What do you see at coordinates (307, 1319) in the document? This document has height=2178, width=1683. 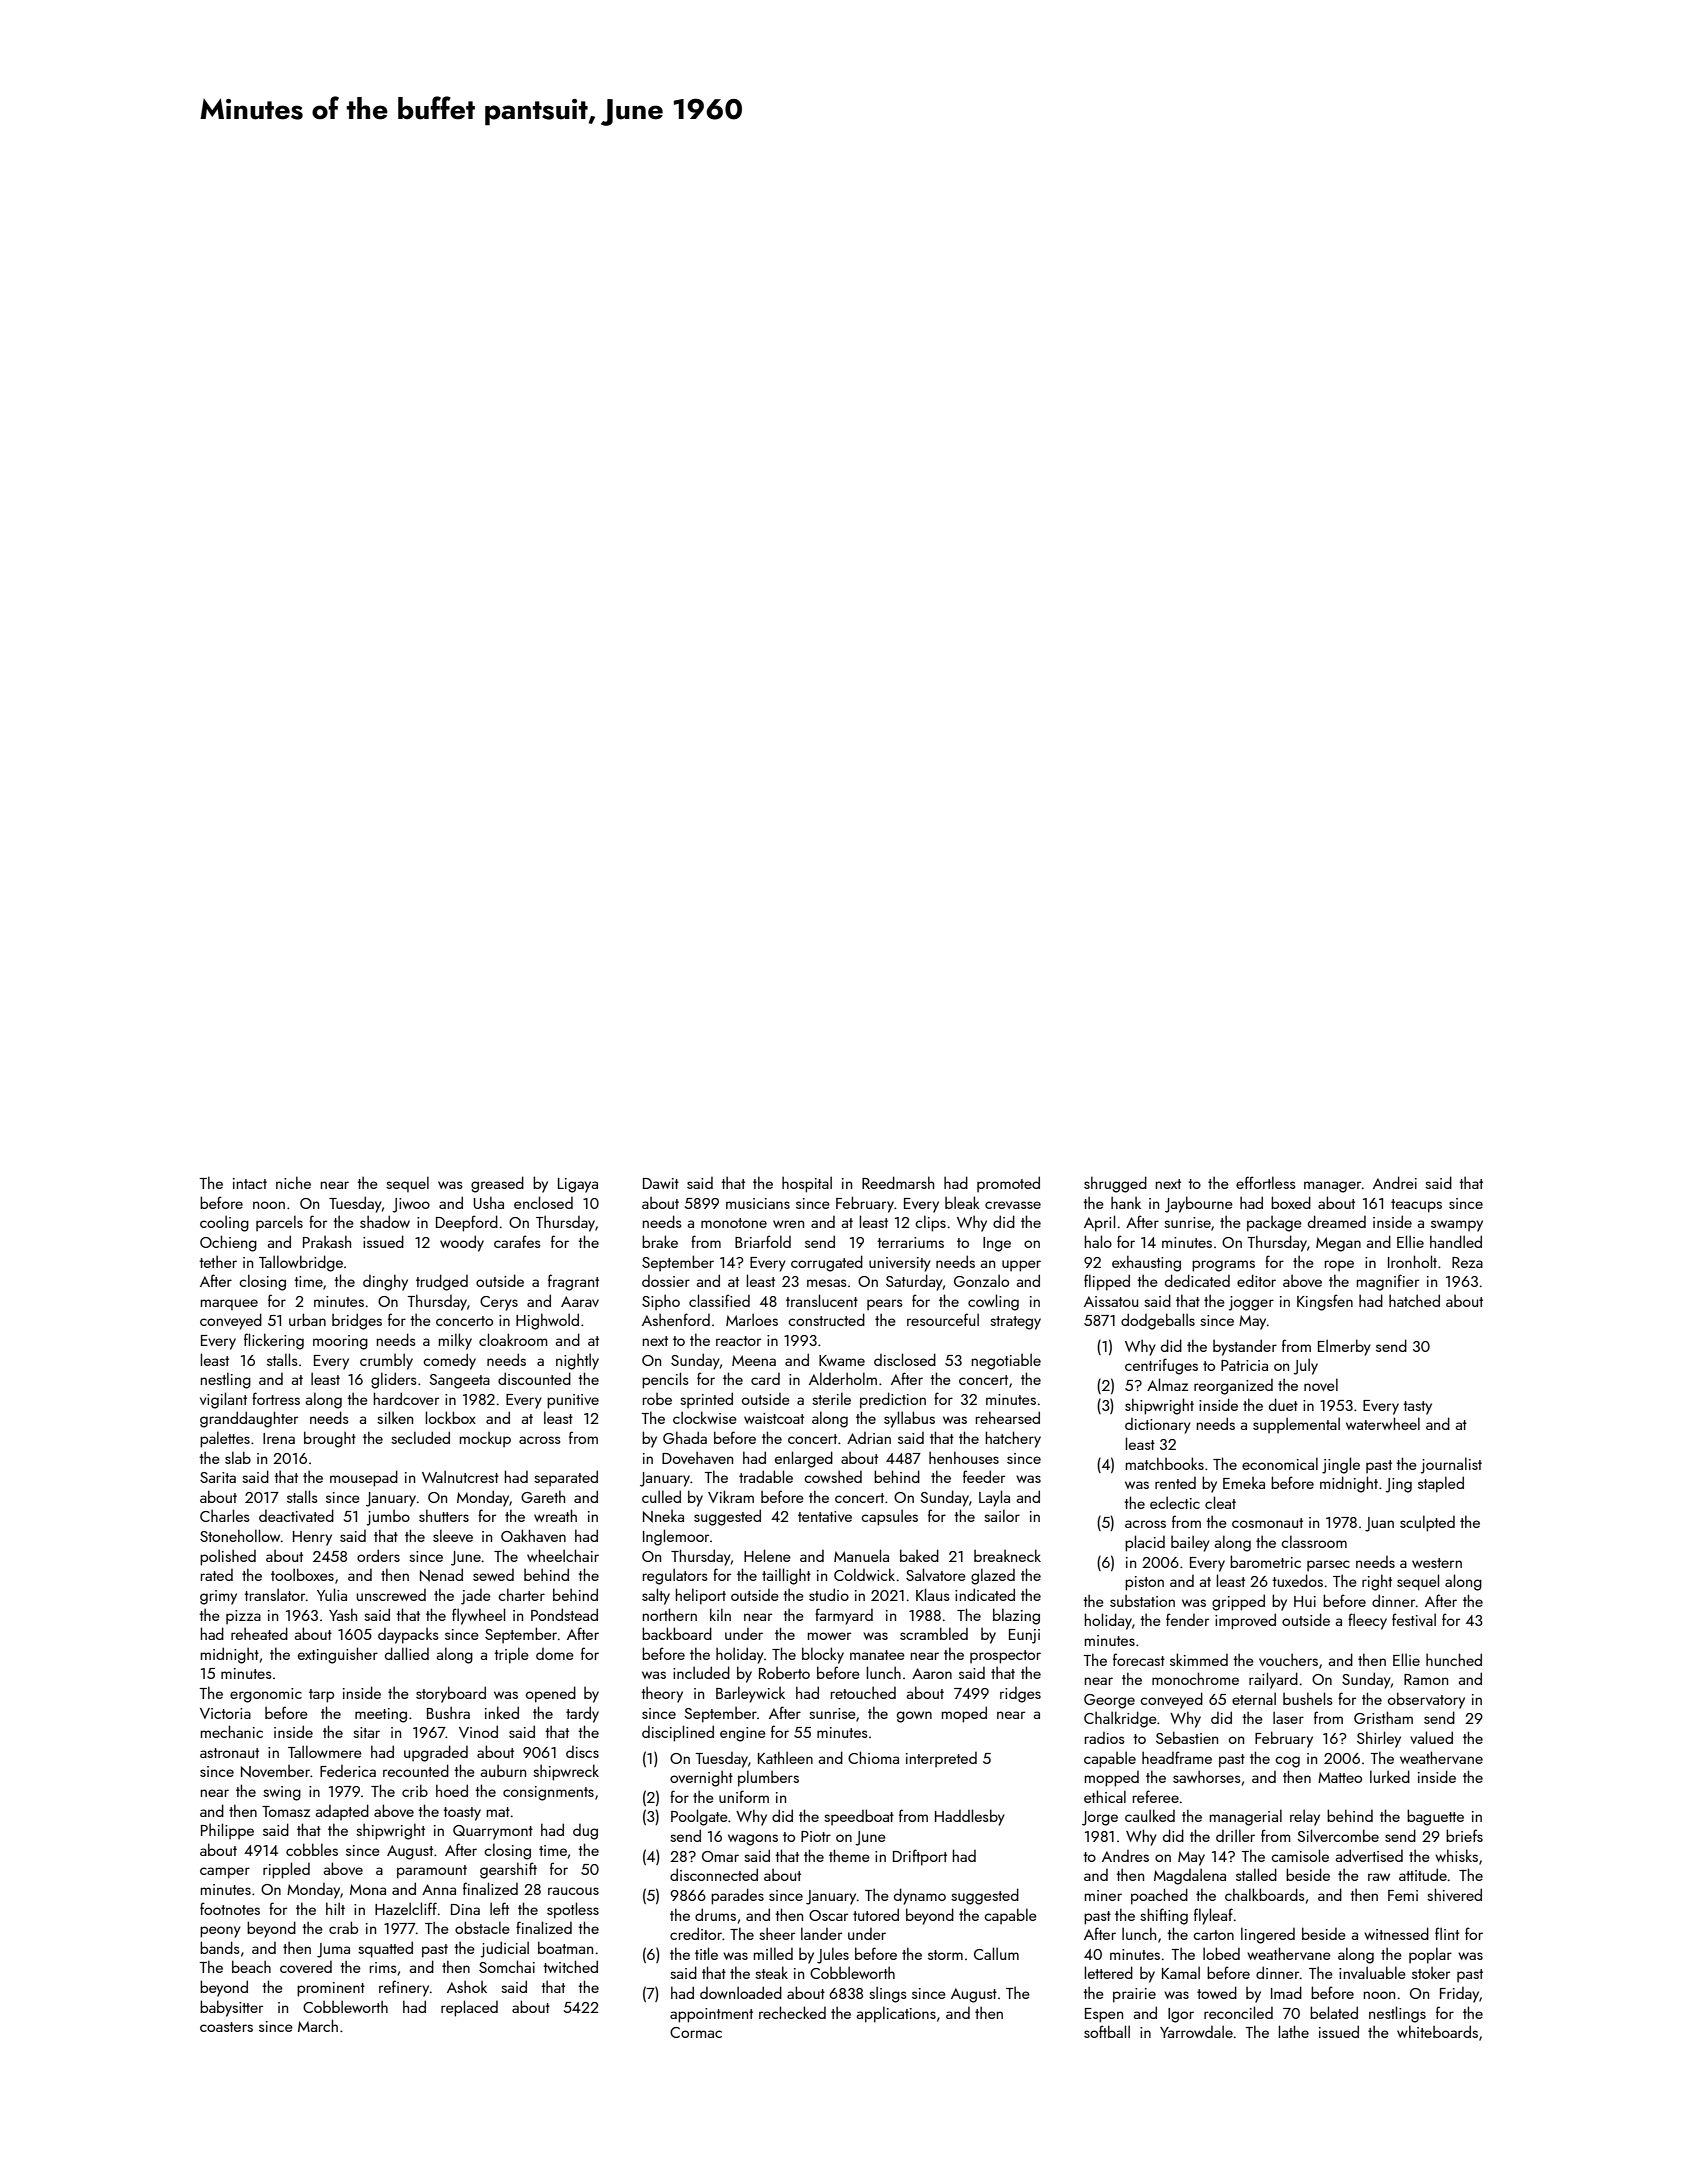 I see `urban` at bounding box center [307, 1319].
